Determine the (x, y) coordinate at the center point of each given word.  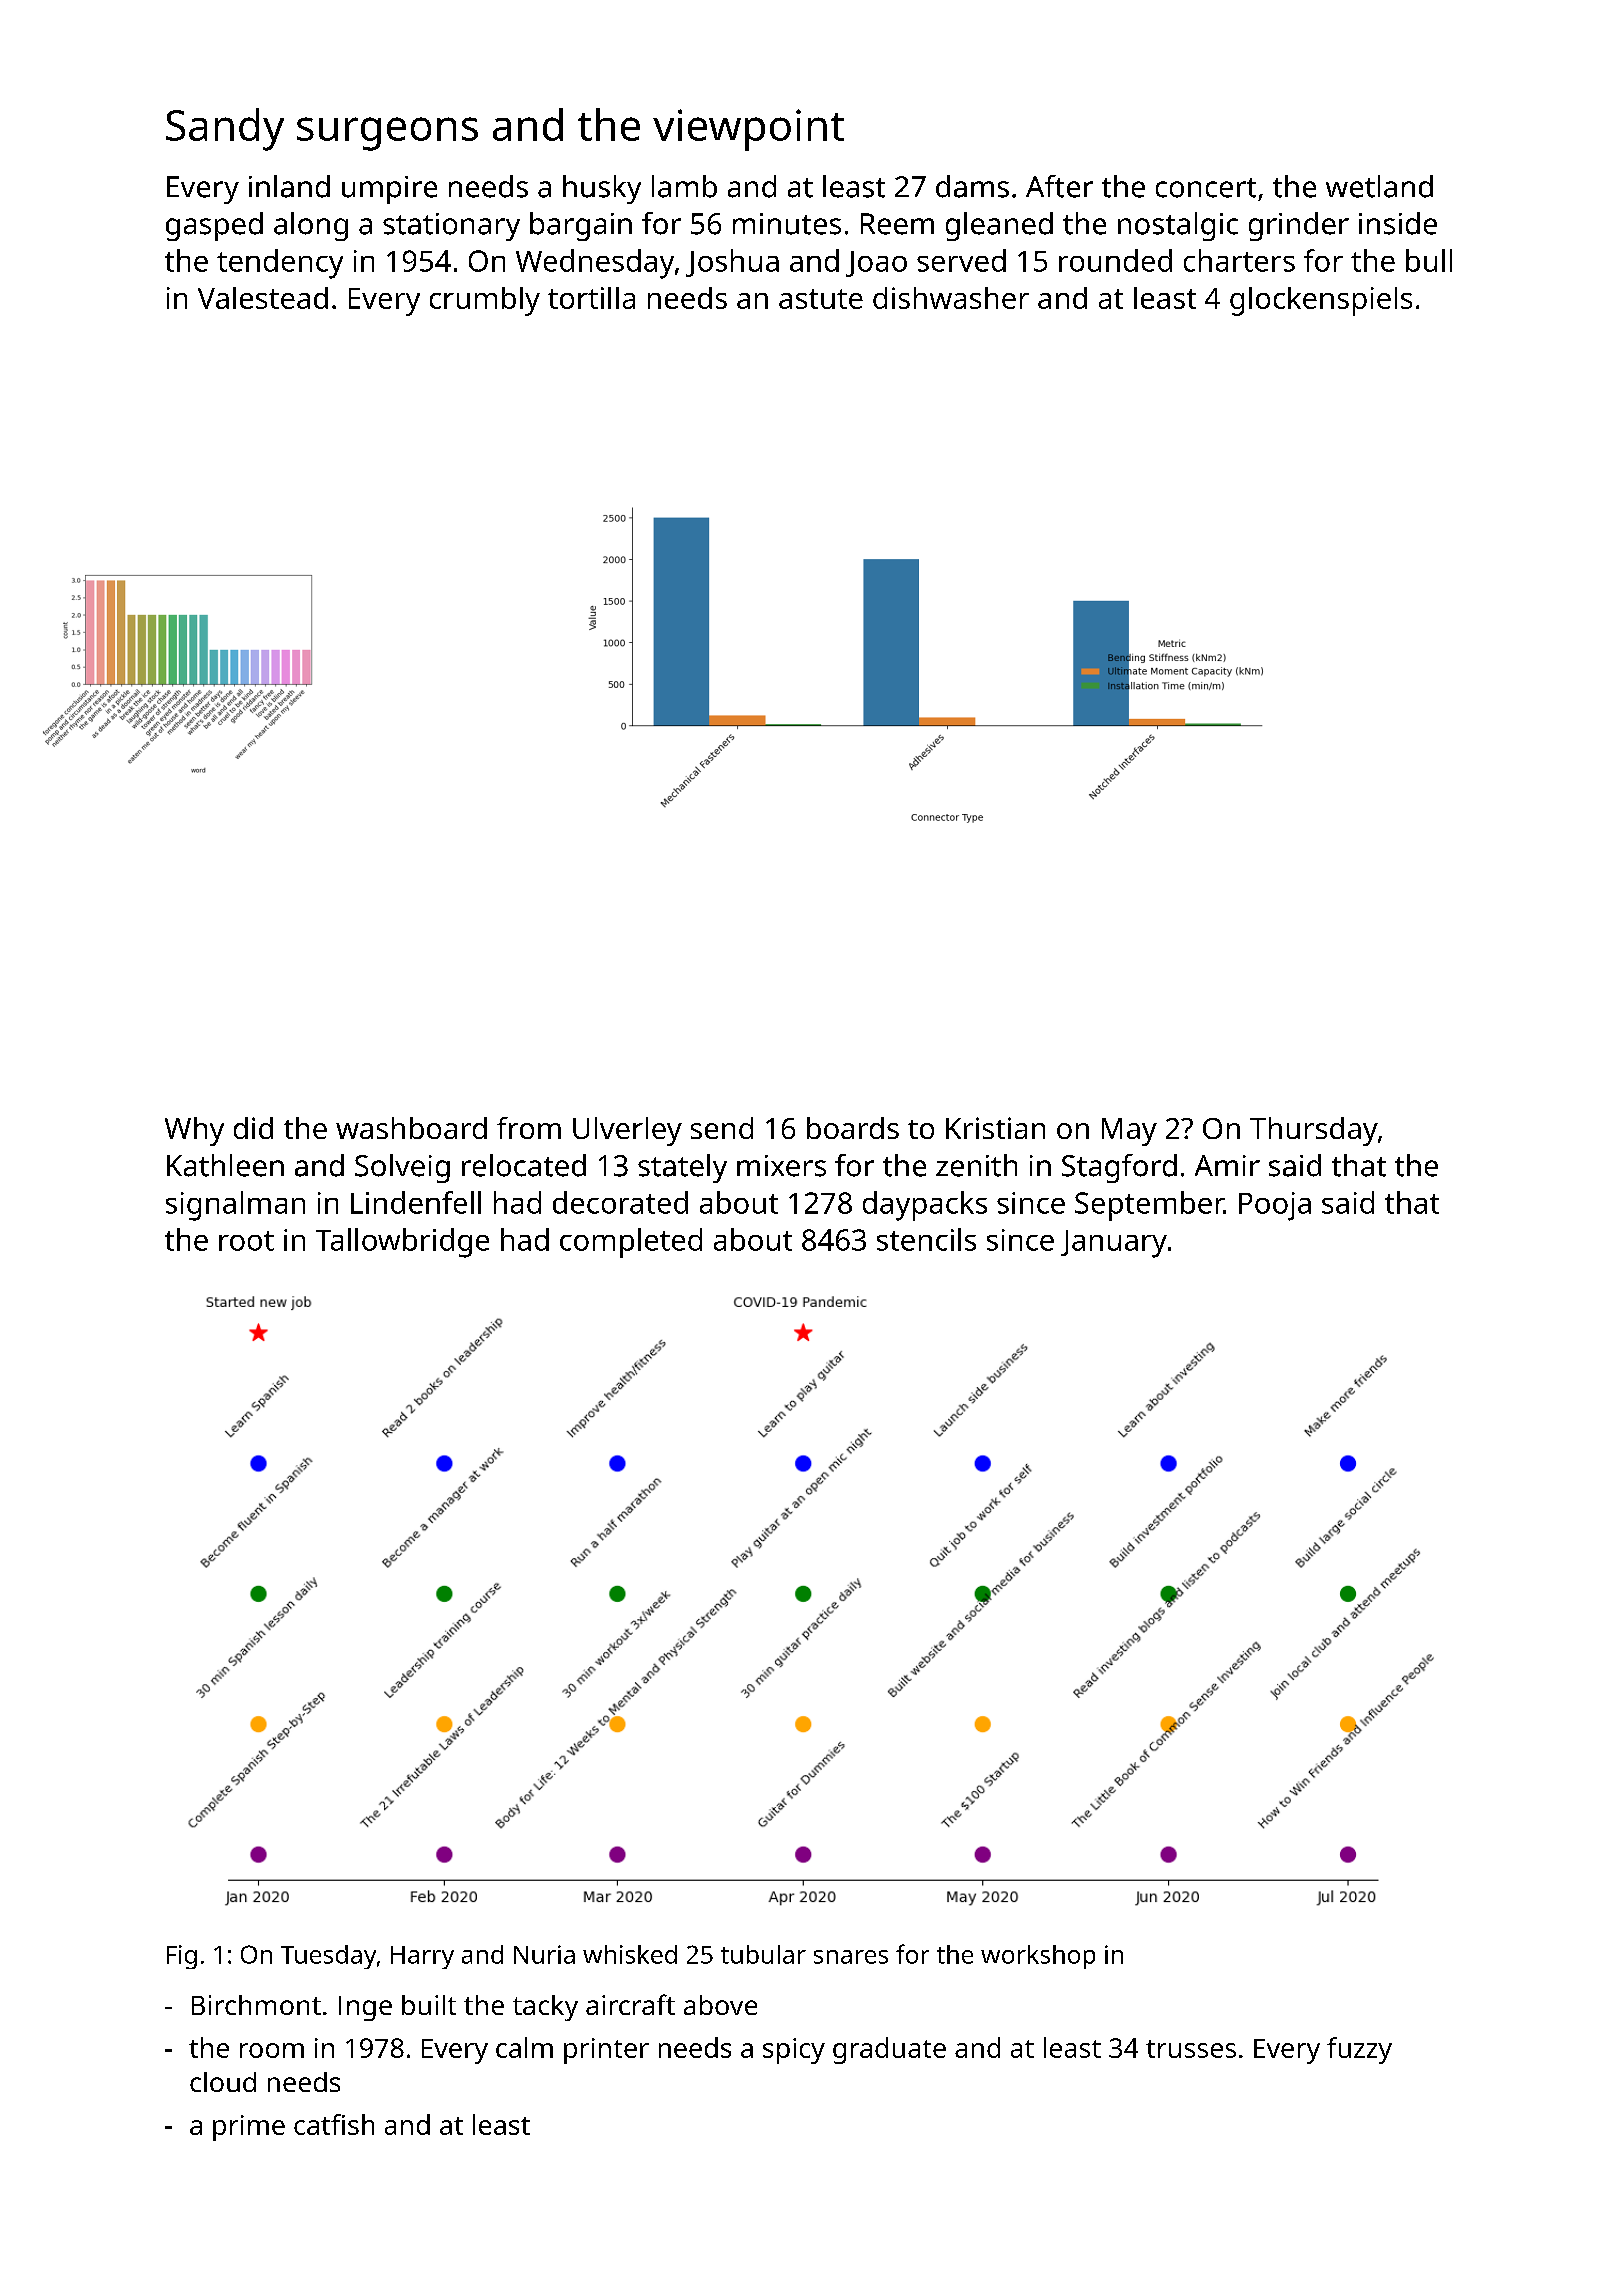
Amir (1227, 1165)
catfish (334, 2124)
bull (1429, 260)
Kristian (995, 1128)
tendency (280, 264)
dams (972, 186)
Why (194, 1131)
